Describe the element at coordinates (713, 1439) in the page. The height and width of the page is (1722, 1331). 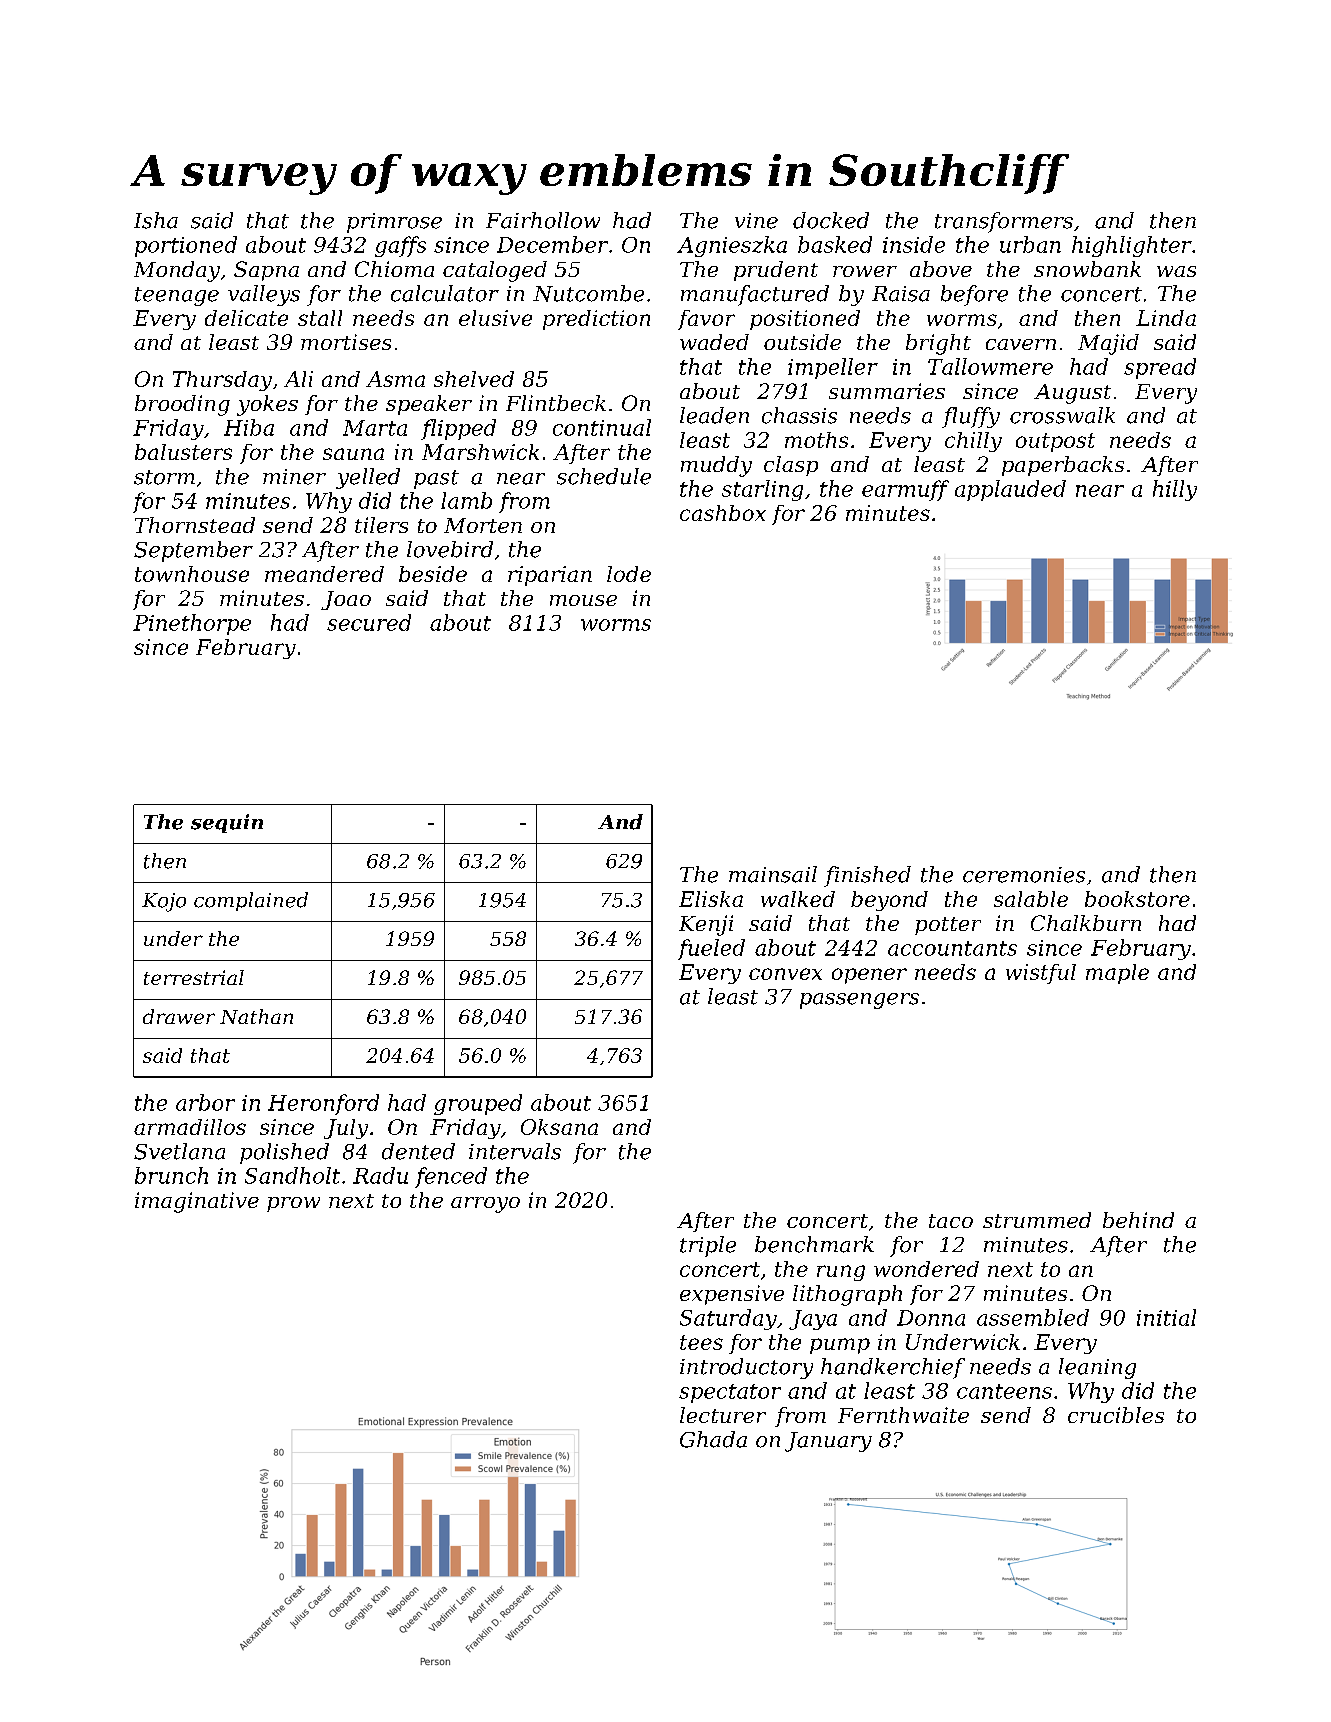
I see `Ghada` at that location.
